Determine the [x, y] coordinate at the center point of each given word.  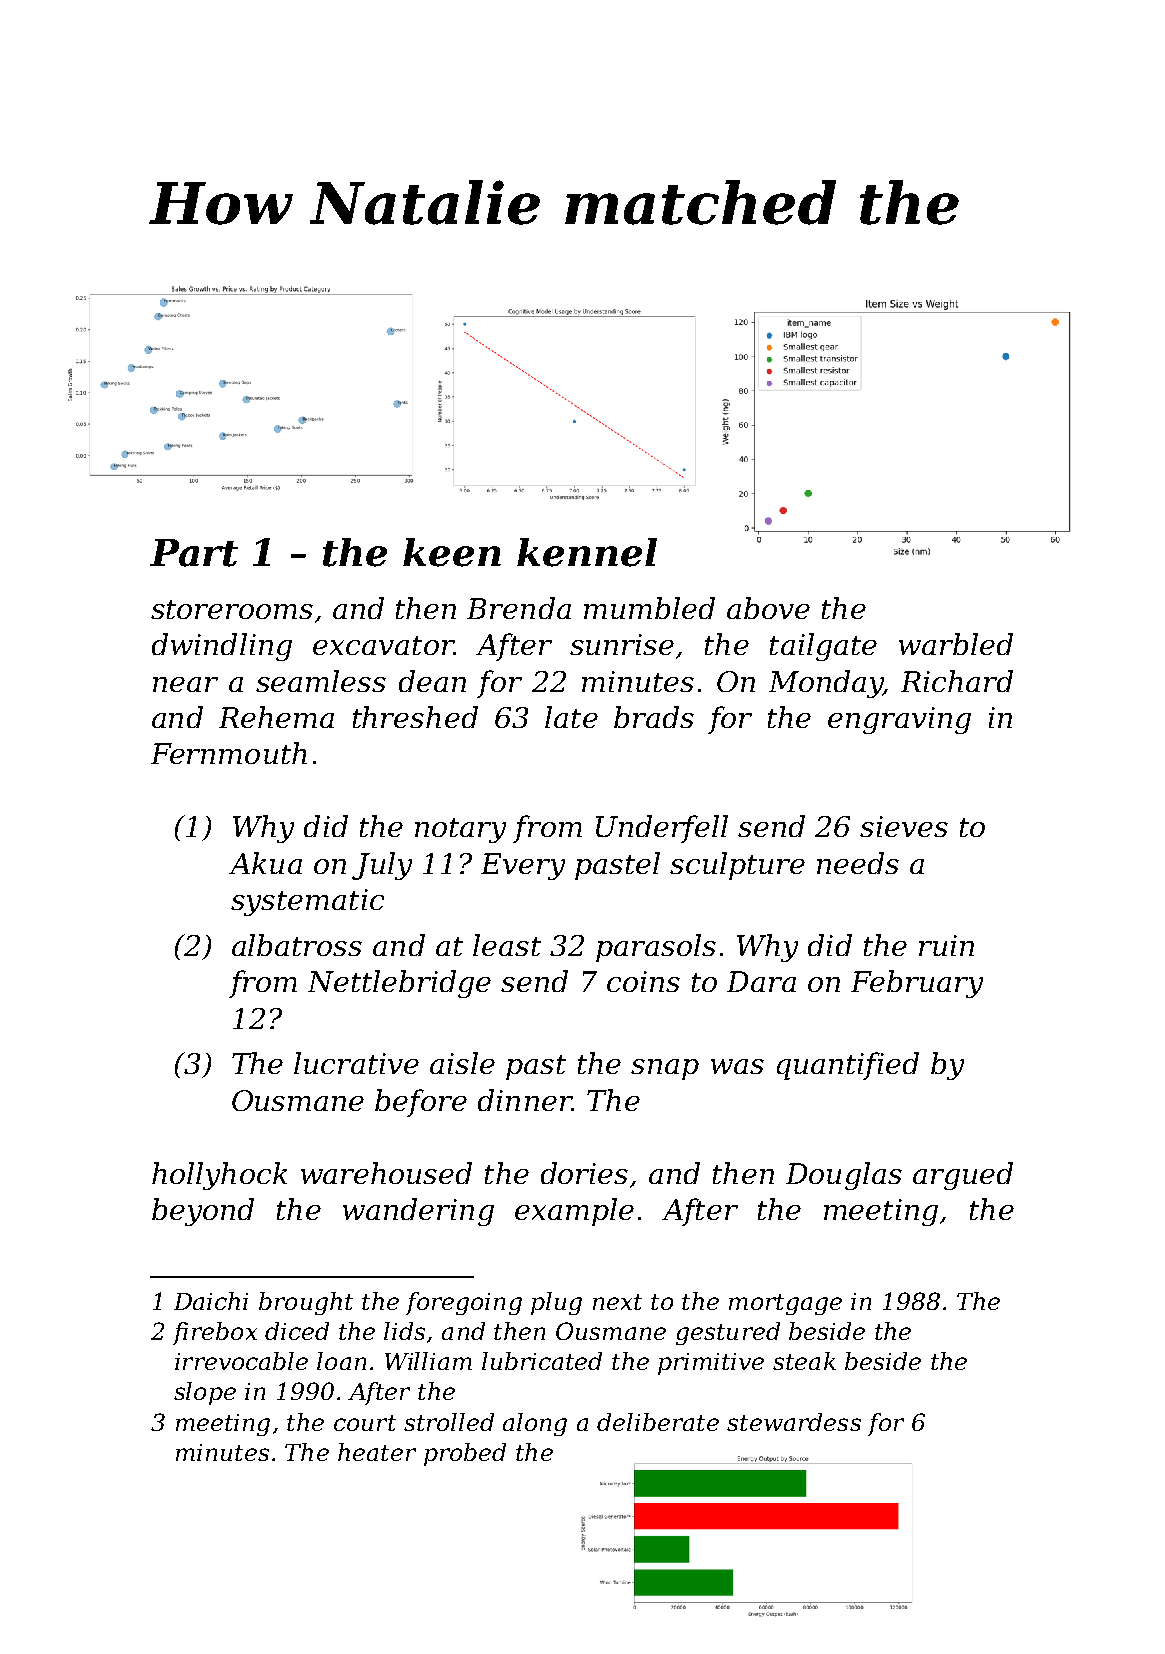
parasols [656, 948]
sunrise [622, 644]
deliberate [658, 1422]
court [365, 1423]
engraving [899, 720]
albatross [297, 945]
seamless [321, 681]
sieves [904, 826]
